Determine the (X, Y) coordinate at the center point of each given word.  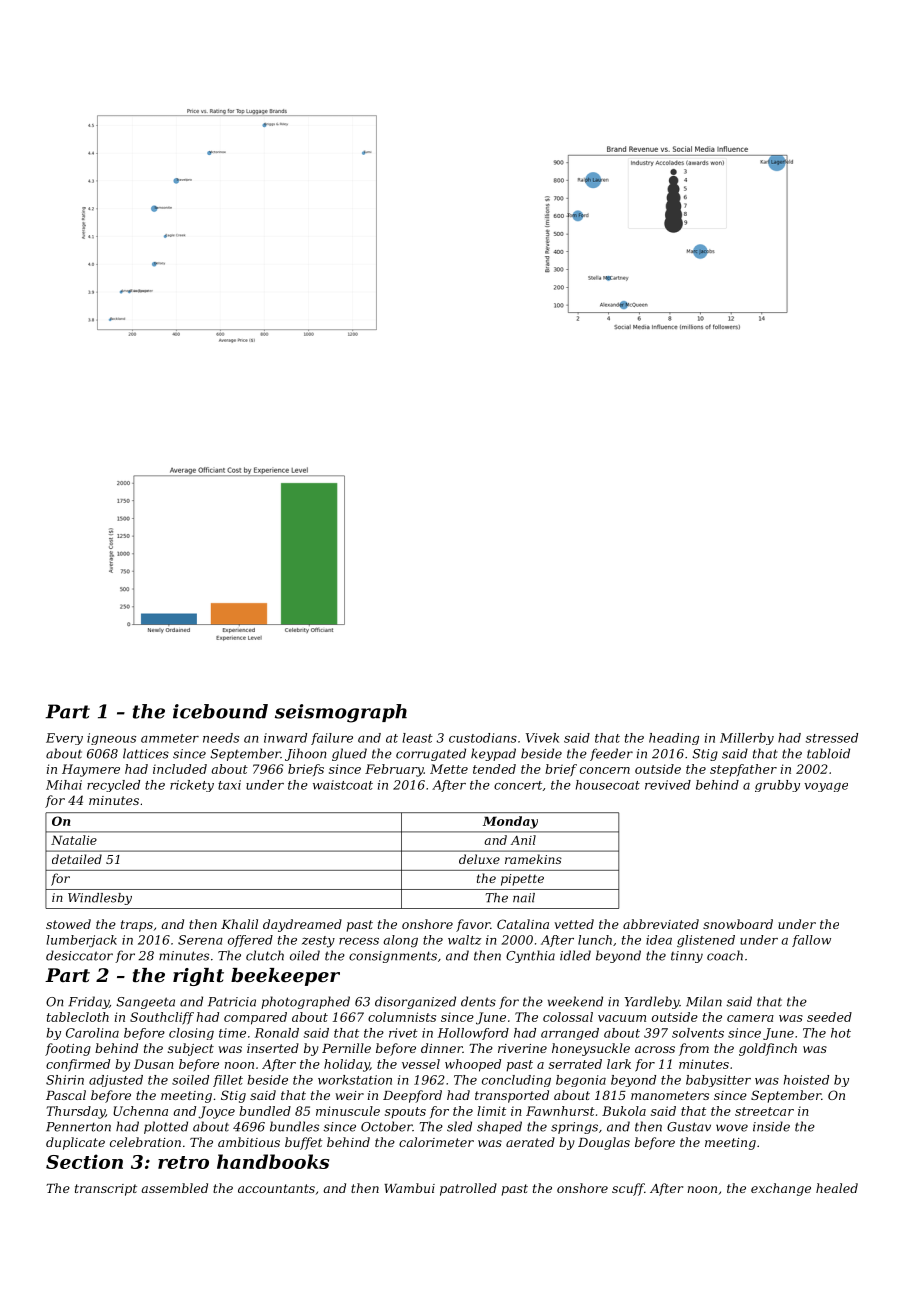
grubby (777, 786)
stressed (832, 738)
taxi (229, 785)
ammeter (170, 738)
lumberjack (81, 941)
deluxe (479, 859)
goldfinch (768, 1049)
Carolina (92, 1033)
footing (68, 1049)
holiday (347, 1065)
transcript (106, 1190)
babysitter (718, 1081)
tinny (687, 957)
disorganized (415, 1002)
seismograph (341, 713)
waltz (465, 940)
